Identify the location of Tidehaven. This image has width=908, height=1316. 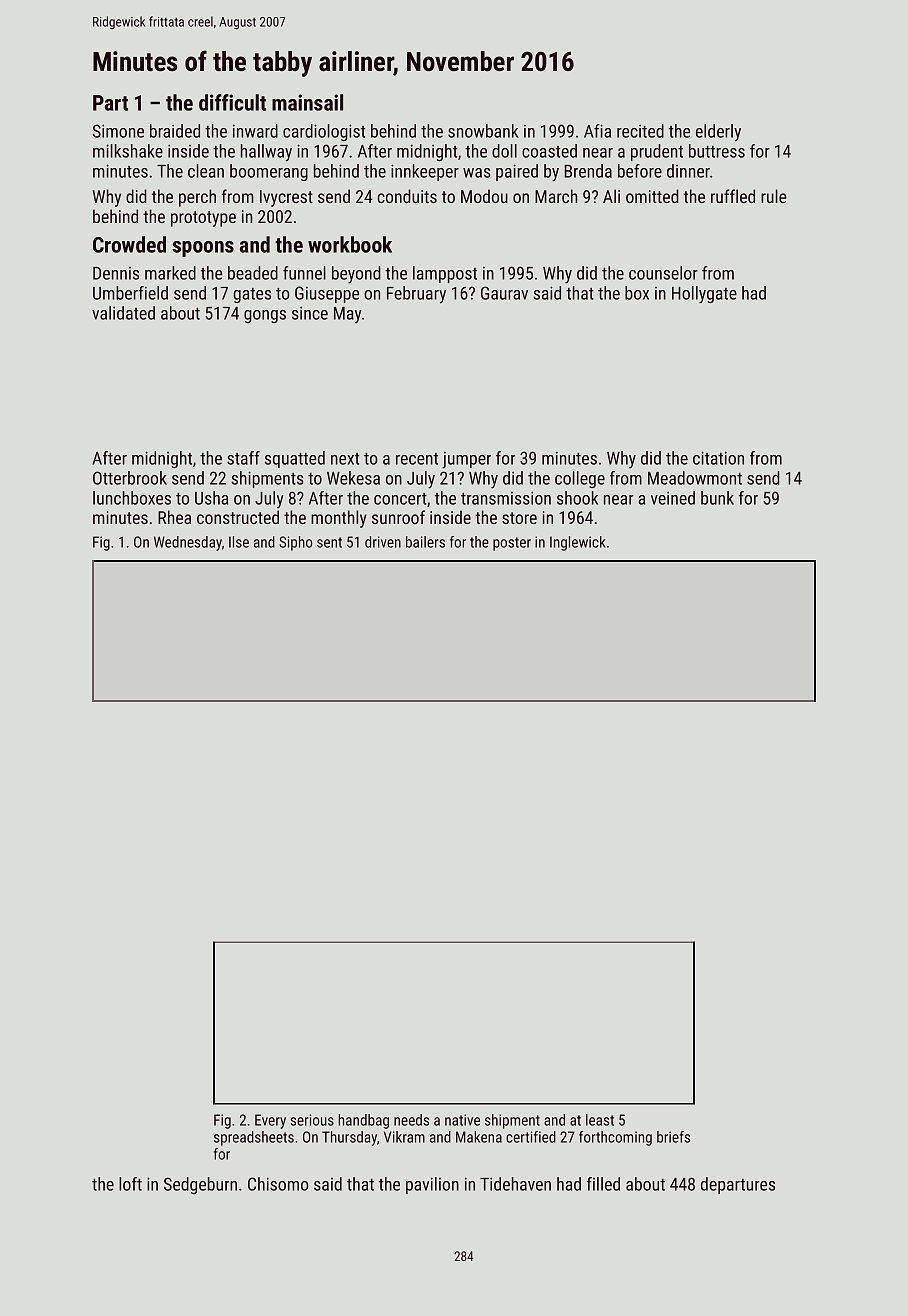
(515, 1184).
